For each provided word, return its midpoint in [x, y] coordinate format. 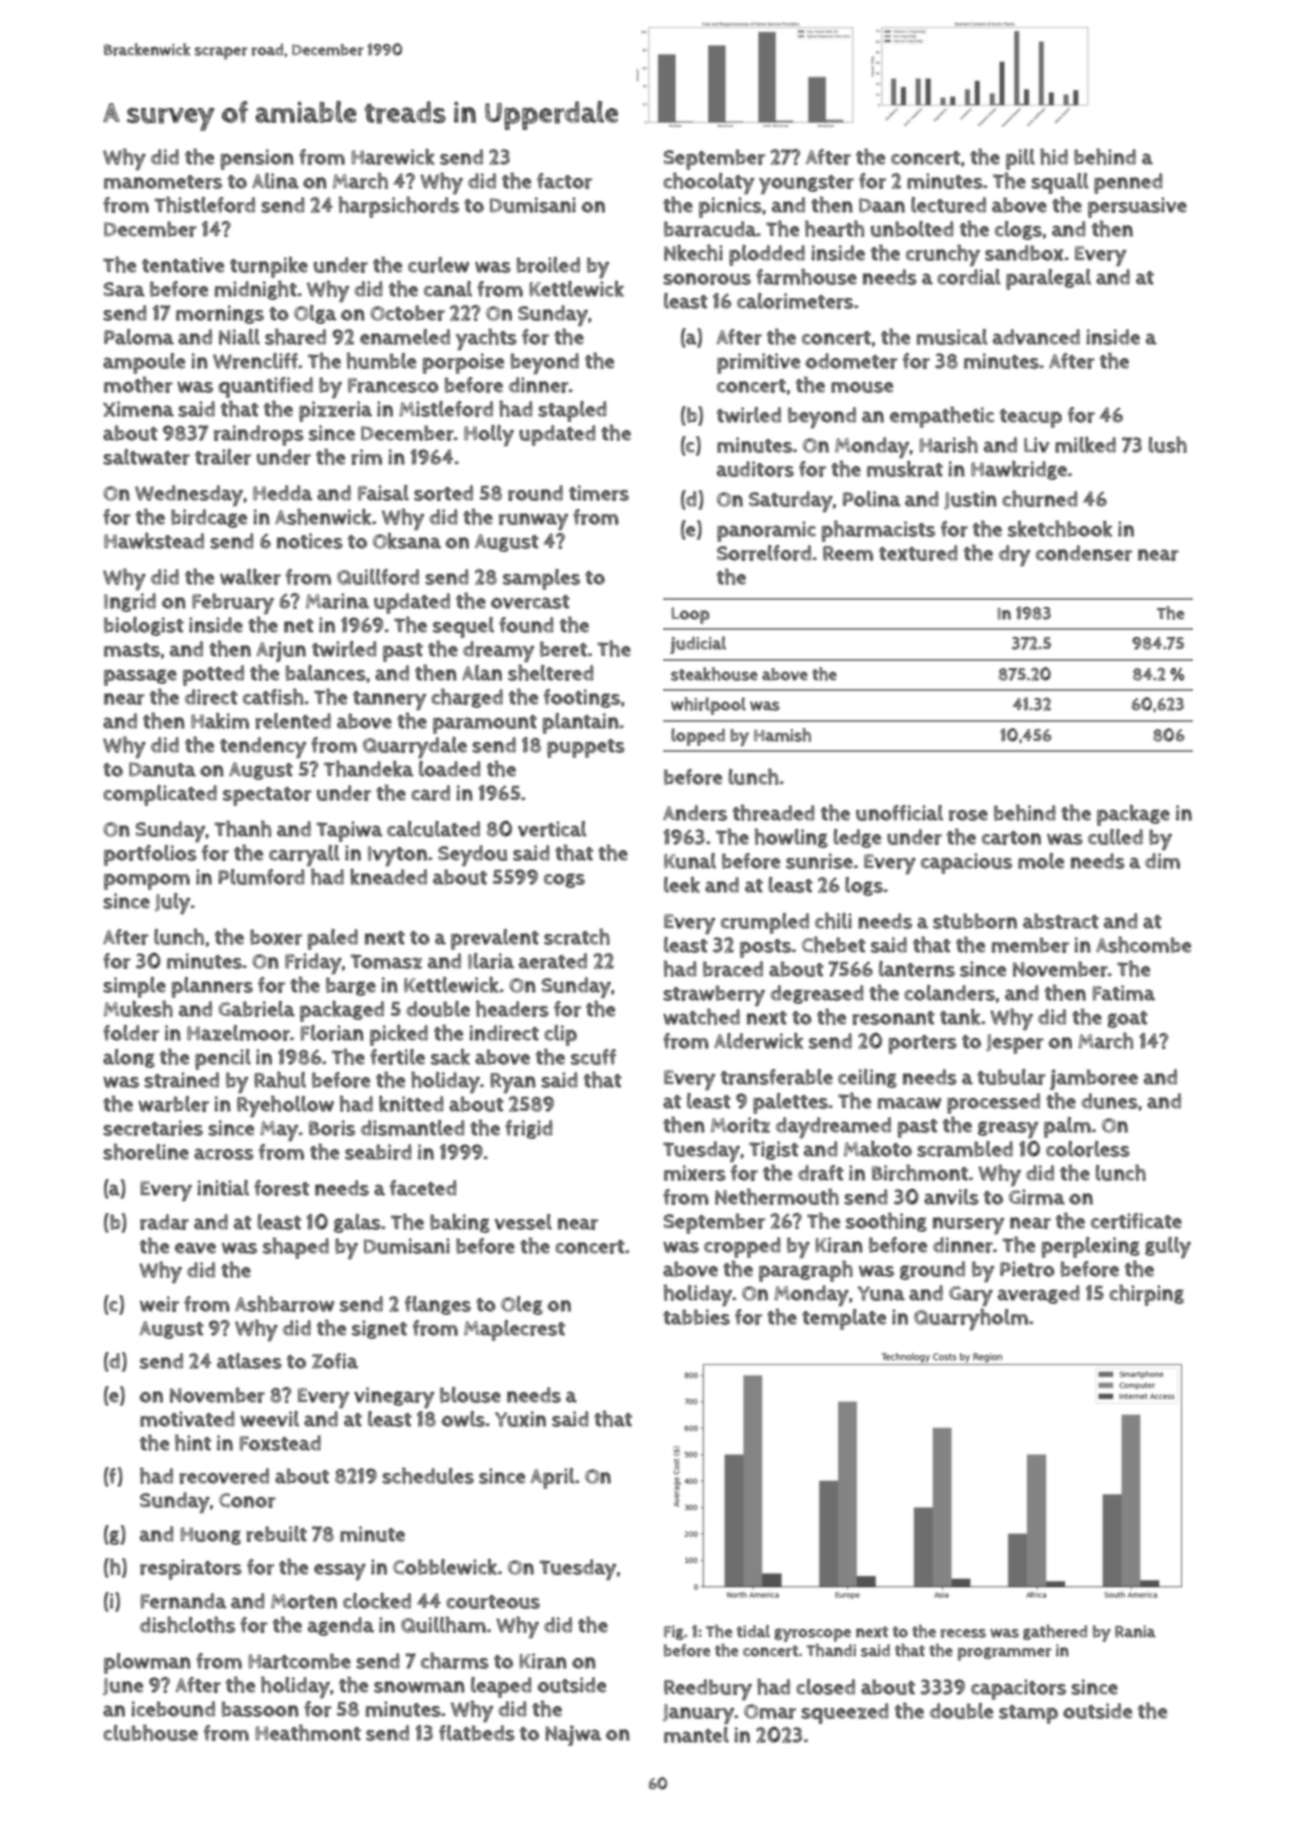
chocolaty [708, 183]
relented [293, 721]
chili [833, 920]
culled [1115, 837]
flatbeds [477, 1733]
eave [195, 1248]
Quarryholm [971, 1319]
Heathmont [308, 1732]
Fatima [1123, 993]
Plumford [261, 877]
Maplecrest [514, 1330]
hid [1054, 156]
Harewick [393, 157]
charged [467, 698]
